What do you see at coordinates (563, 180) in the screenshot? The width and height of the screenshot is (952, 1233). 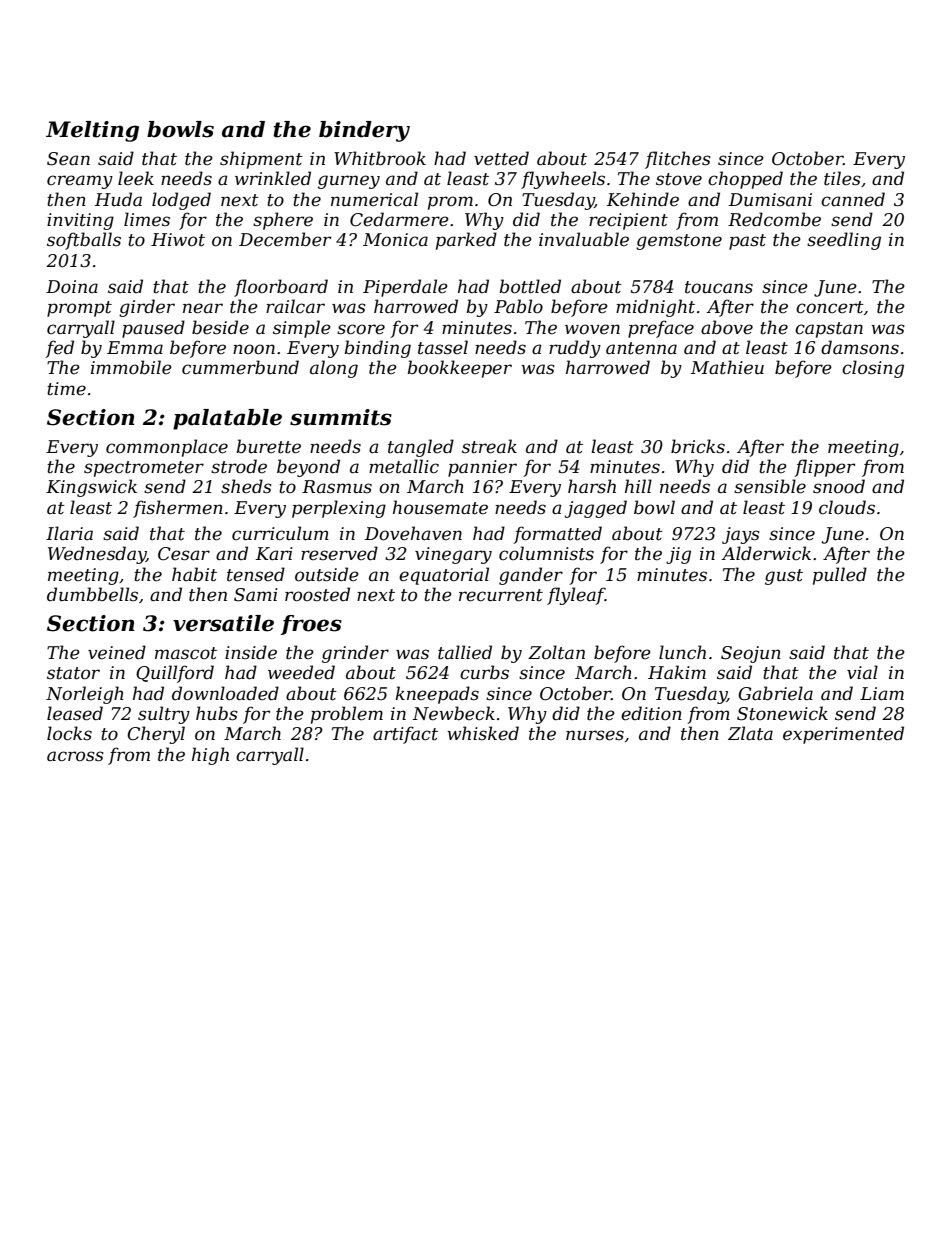 I see `flywheels` at bounding box center [563, 180].
